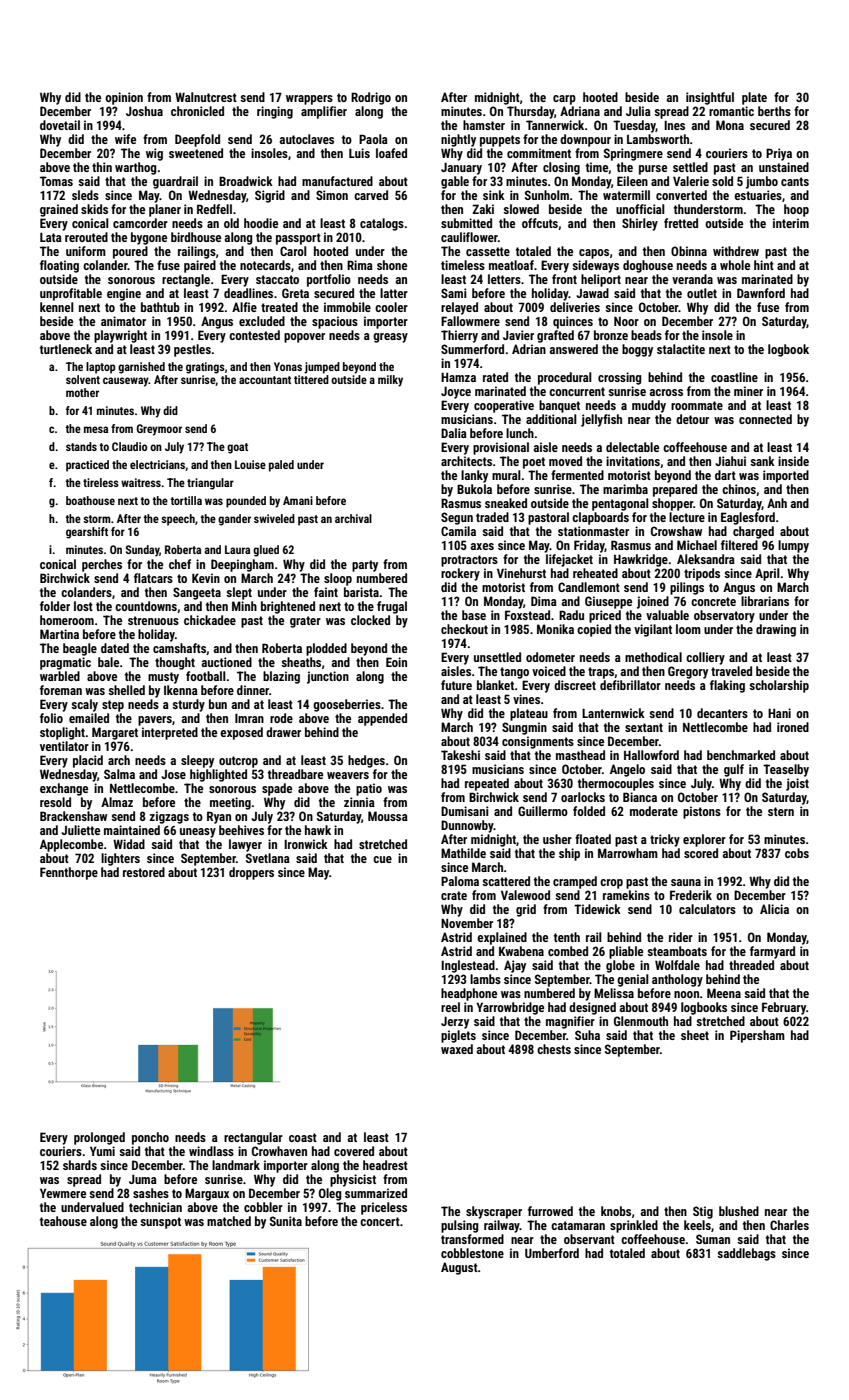 This document has width=849, height=1400. Describe the element at coordinates (365, 566) in the document. I see `party` at that location.
